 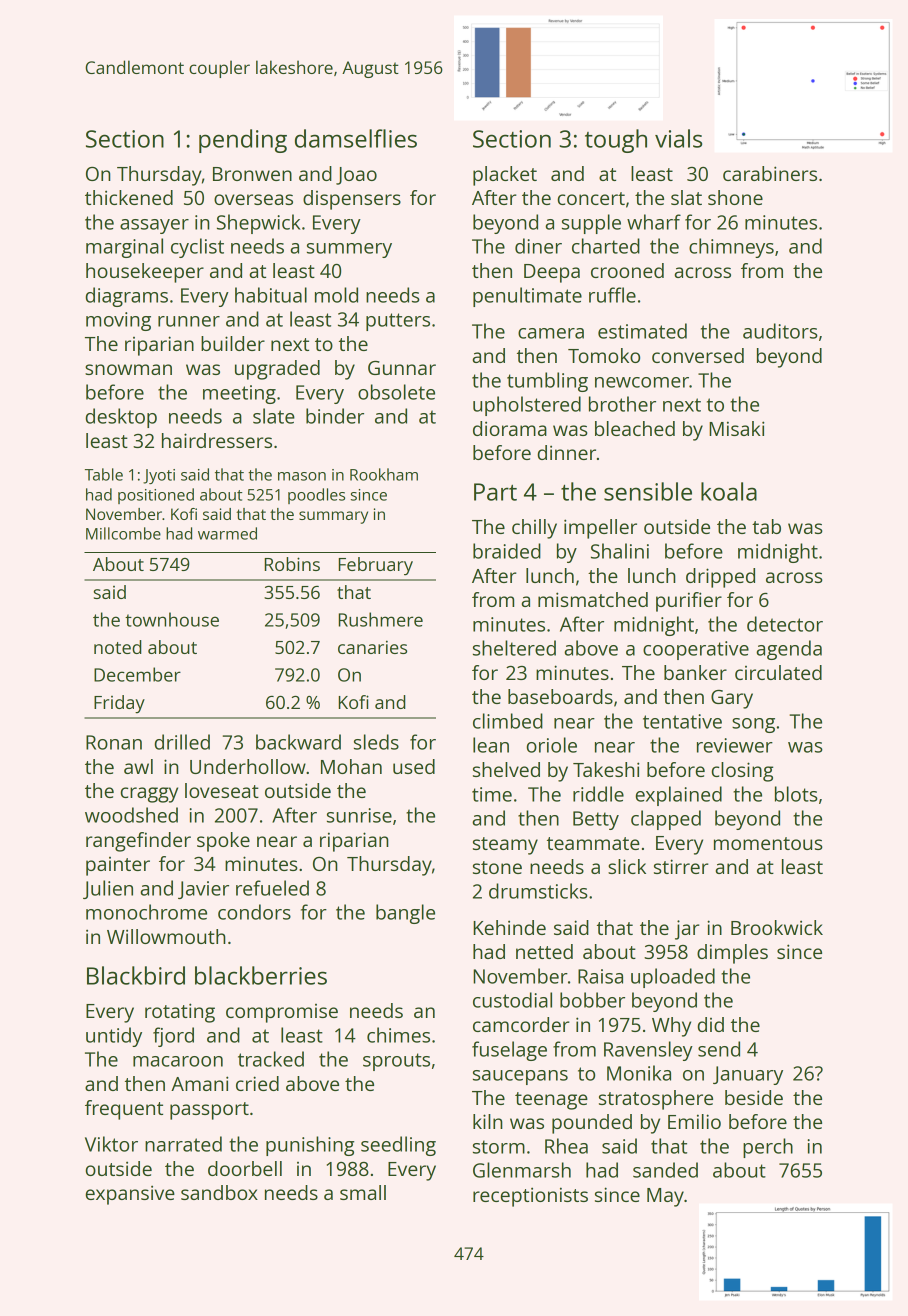 I want to click on placket, so click(x=505, y=176).
